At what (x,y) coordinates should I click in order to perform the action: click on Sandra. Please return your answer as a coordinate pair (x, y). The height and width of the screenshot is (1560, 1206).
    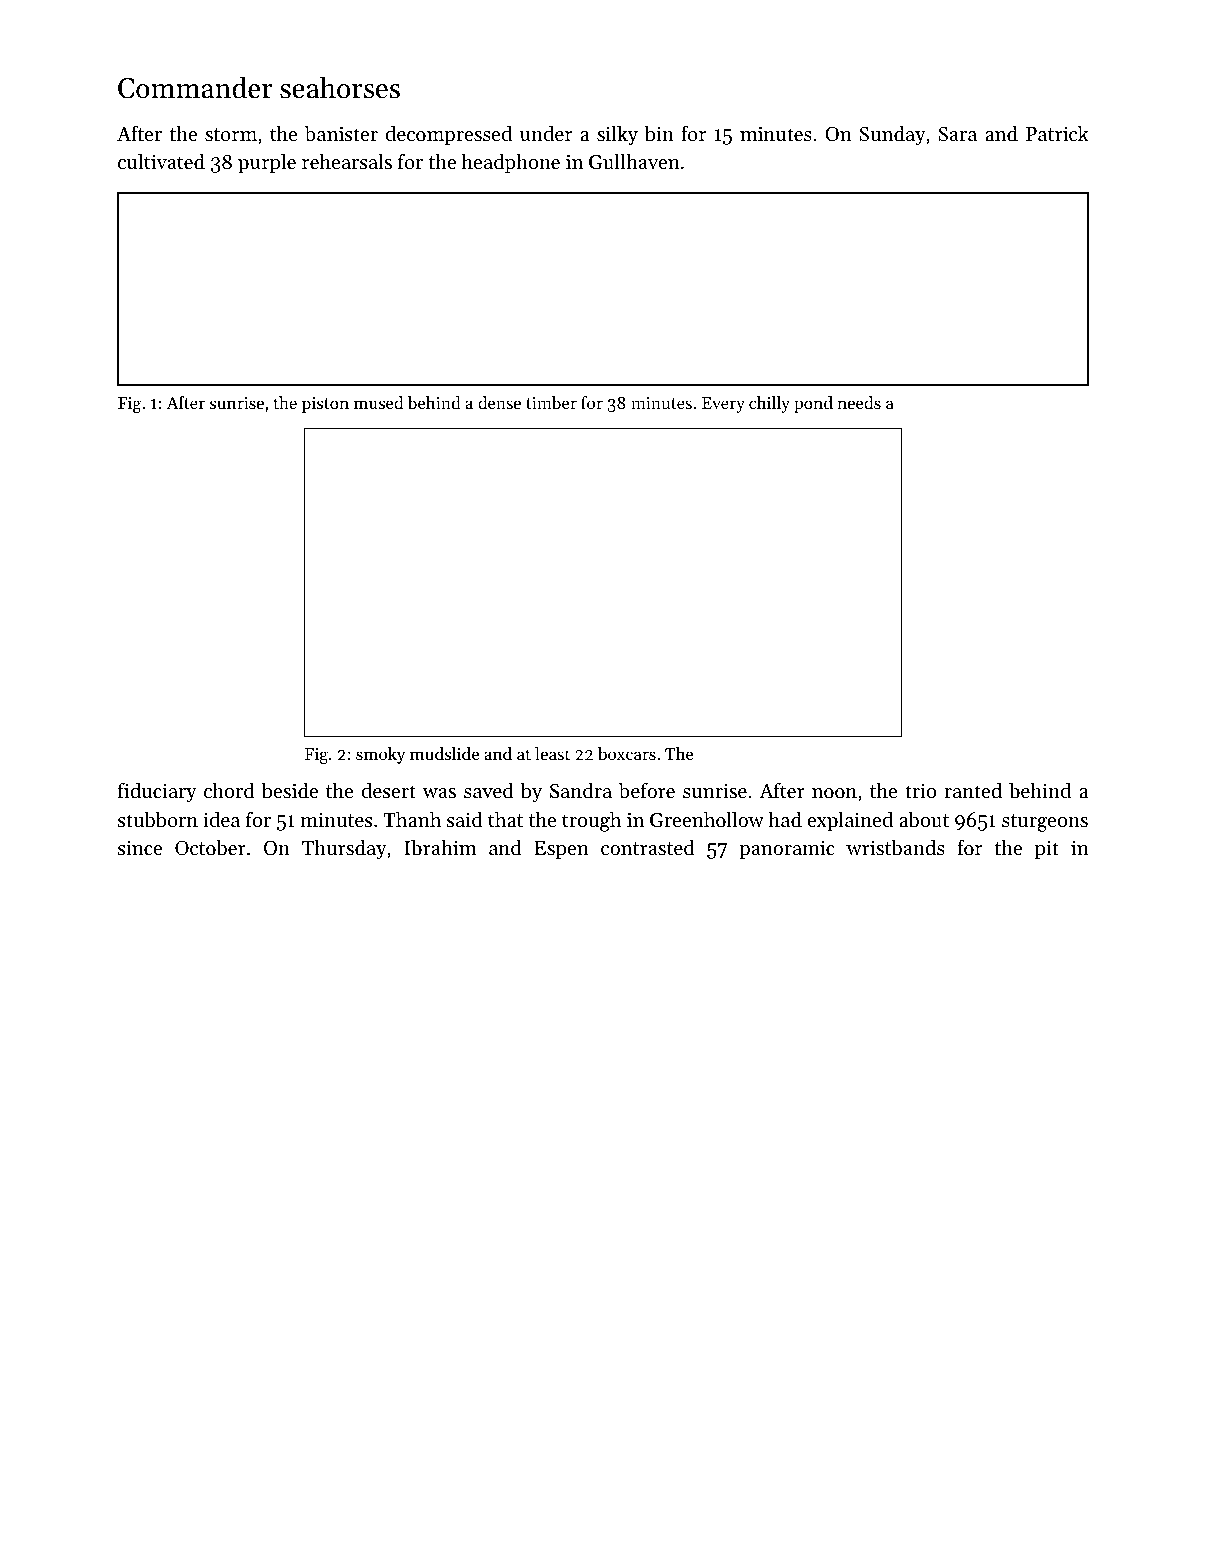
    Looking at the image, I should click on (581, 790).
